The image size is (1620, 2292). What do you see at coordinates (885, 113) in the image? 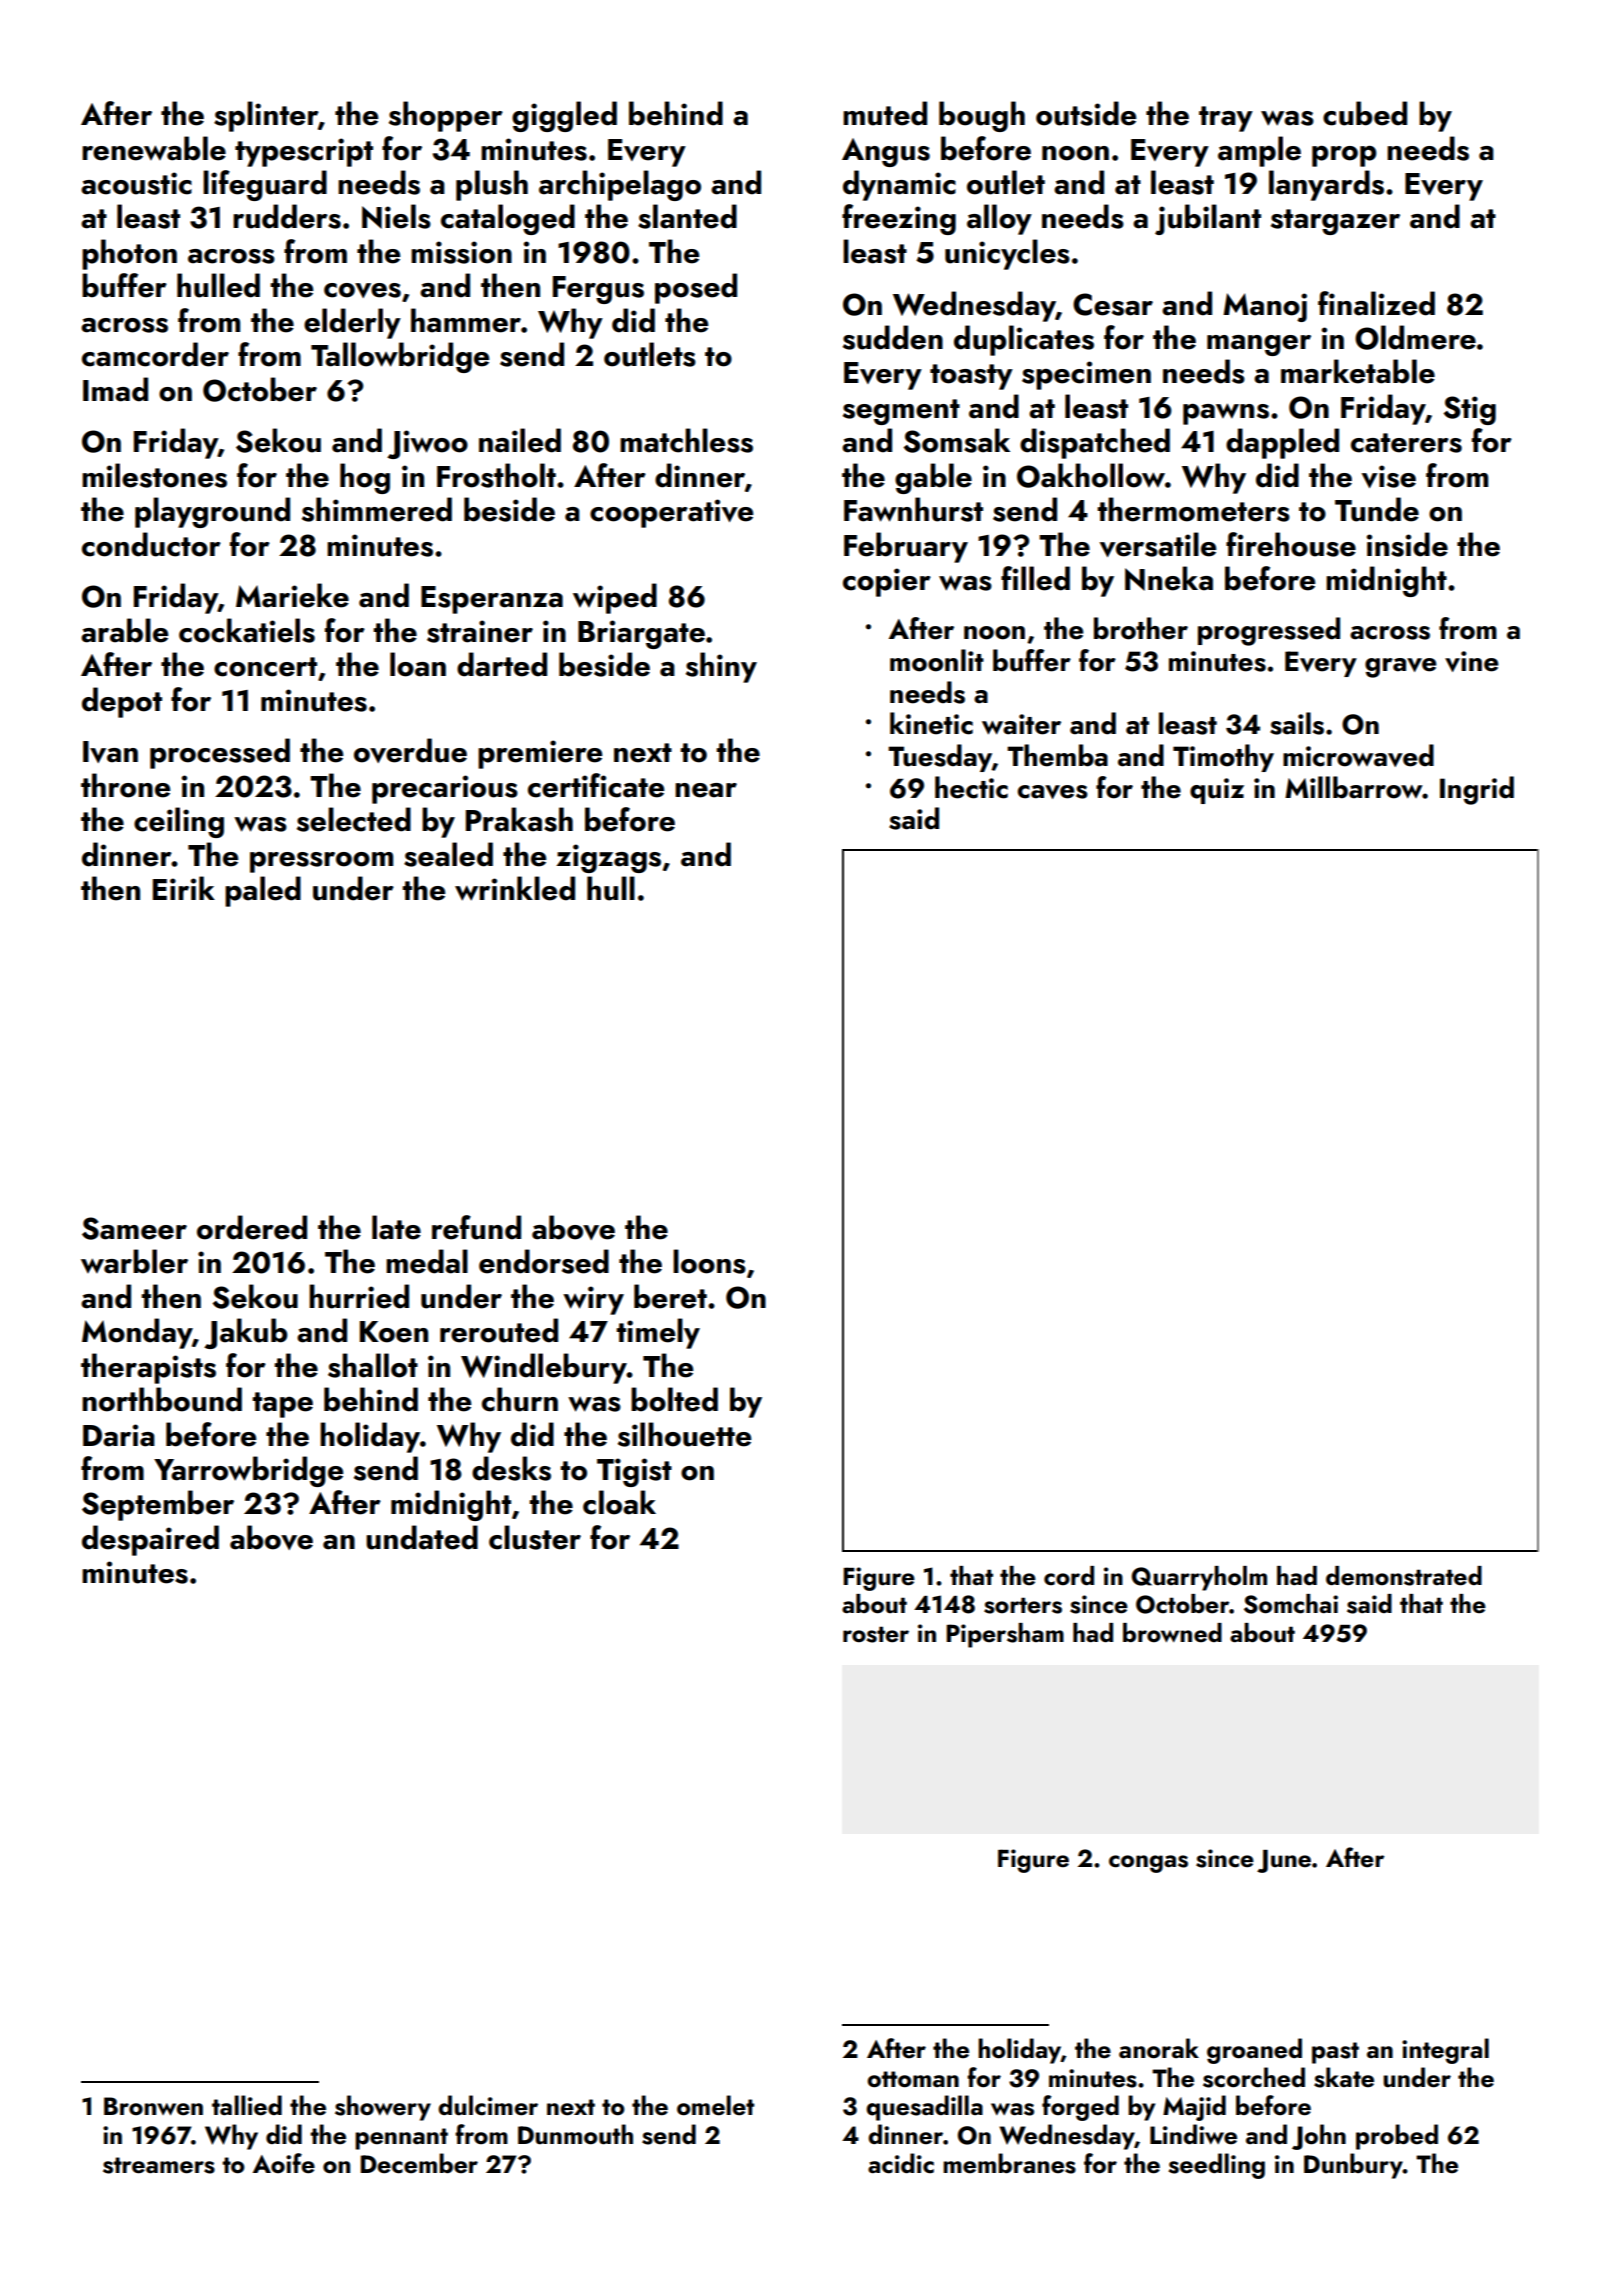
I see `muted` at bounding box center [885, 113].
